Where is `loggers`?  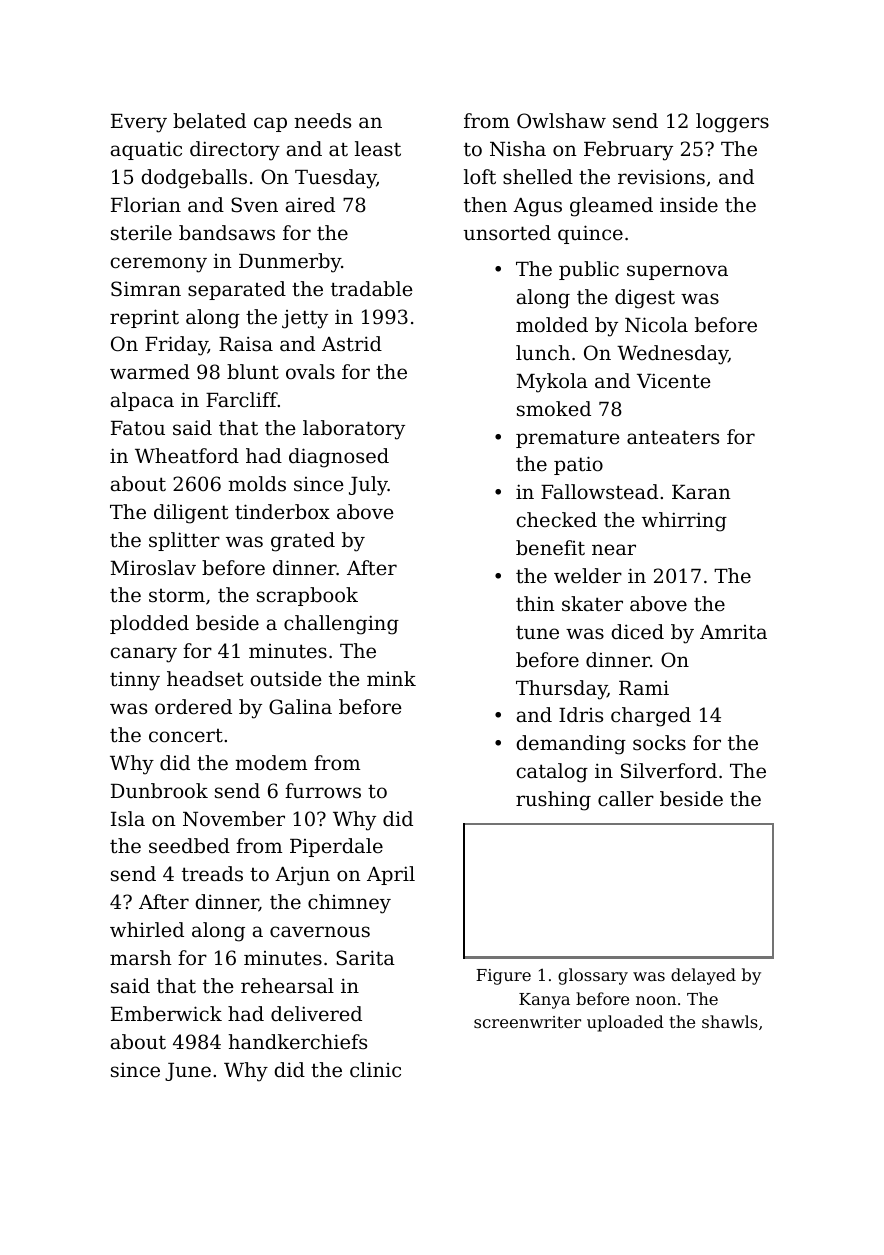
loggers is located at coordinates (732, 123).
